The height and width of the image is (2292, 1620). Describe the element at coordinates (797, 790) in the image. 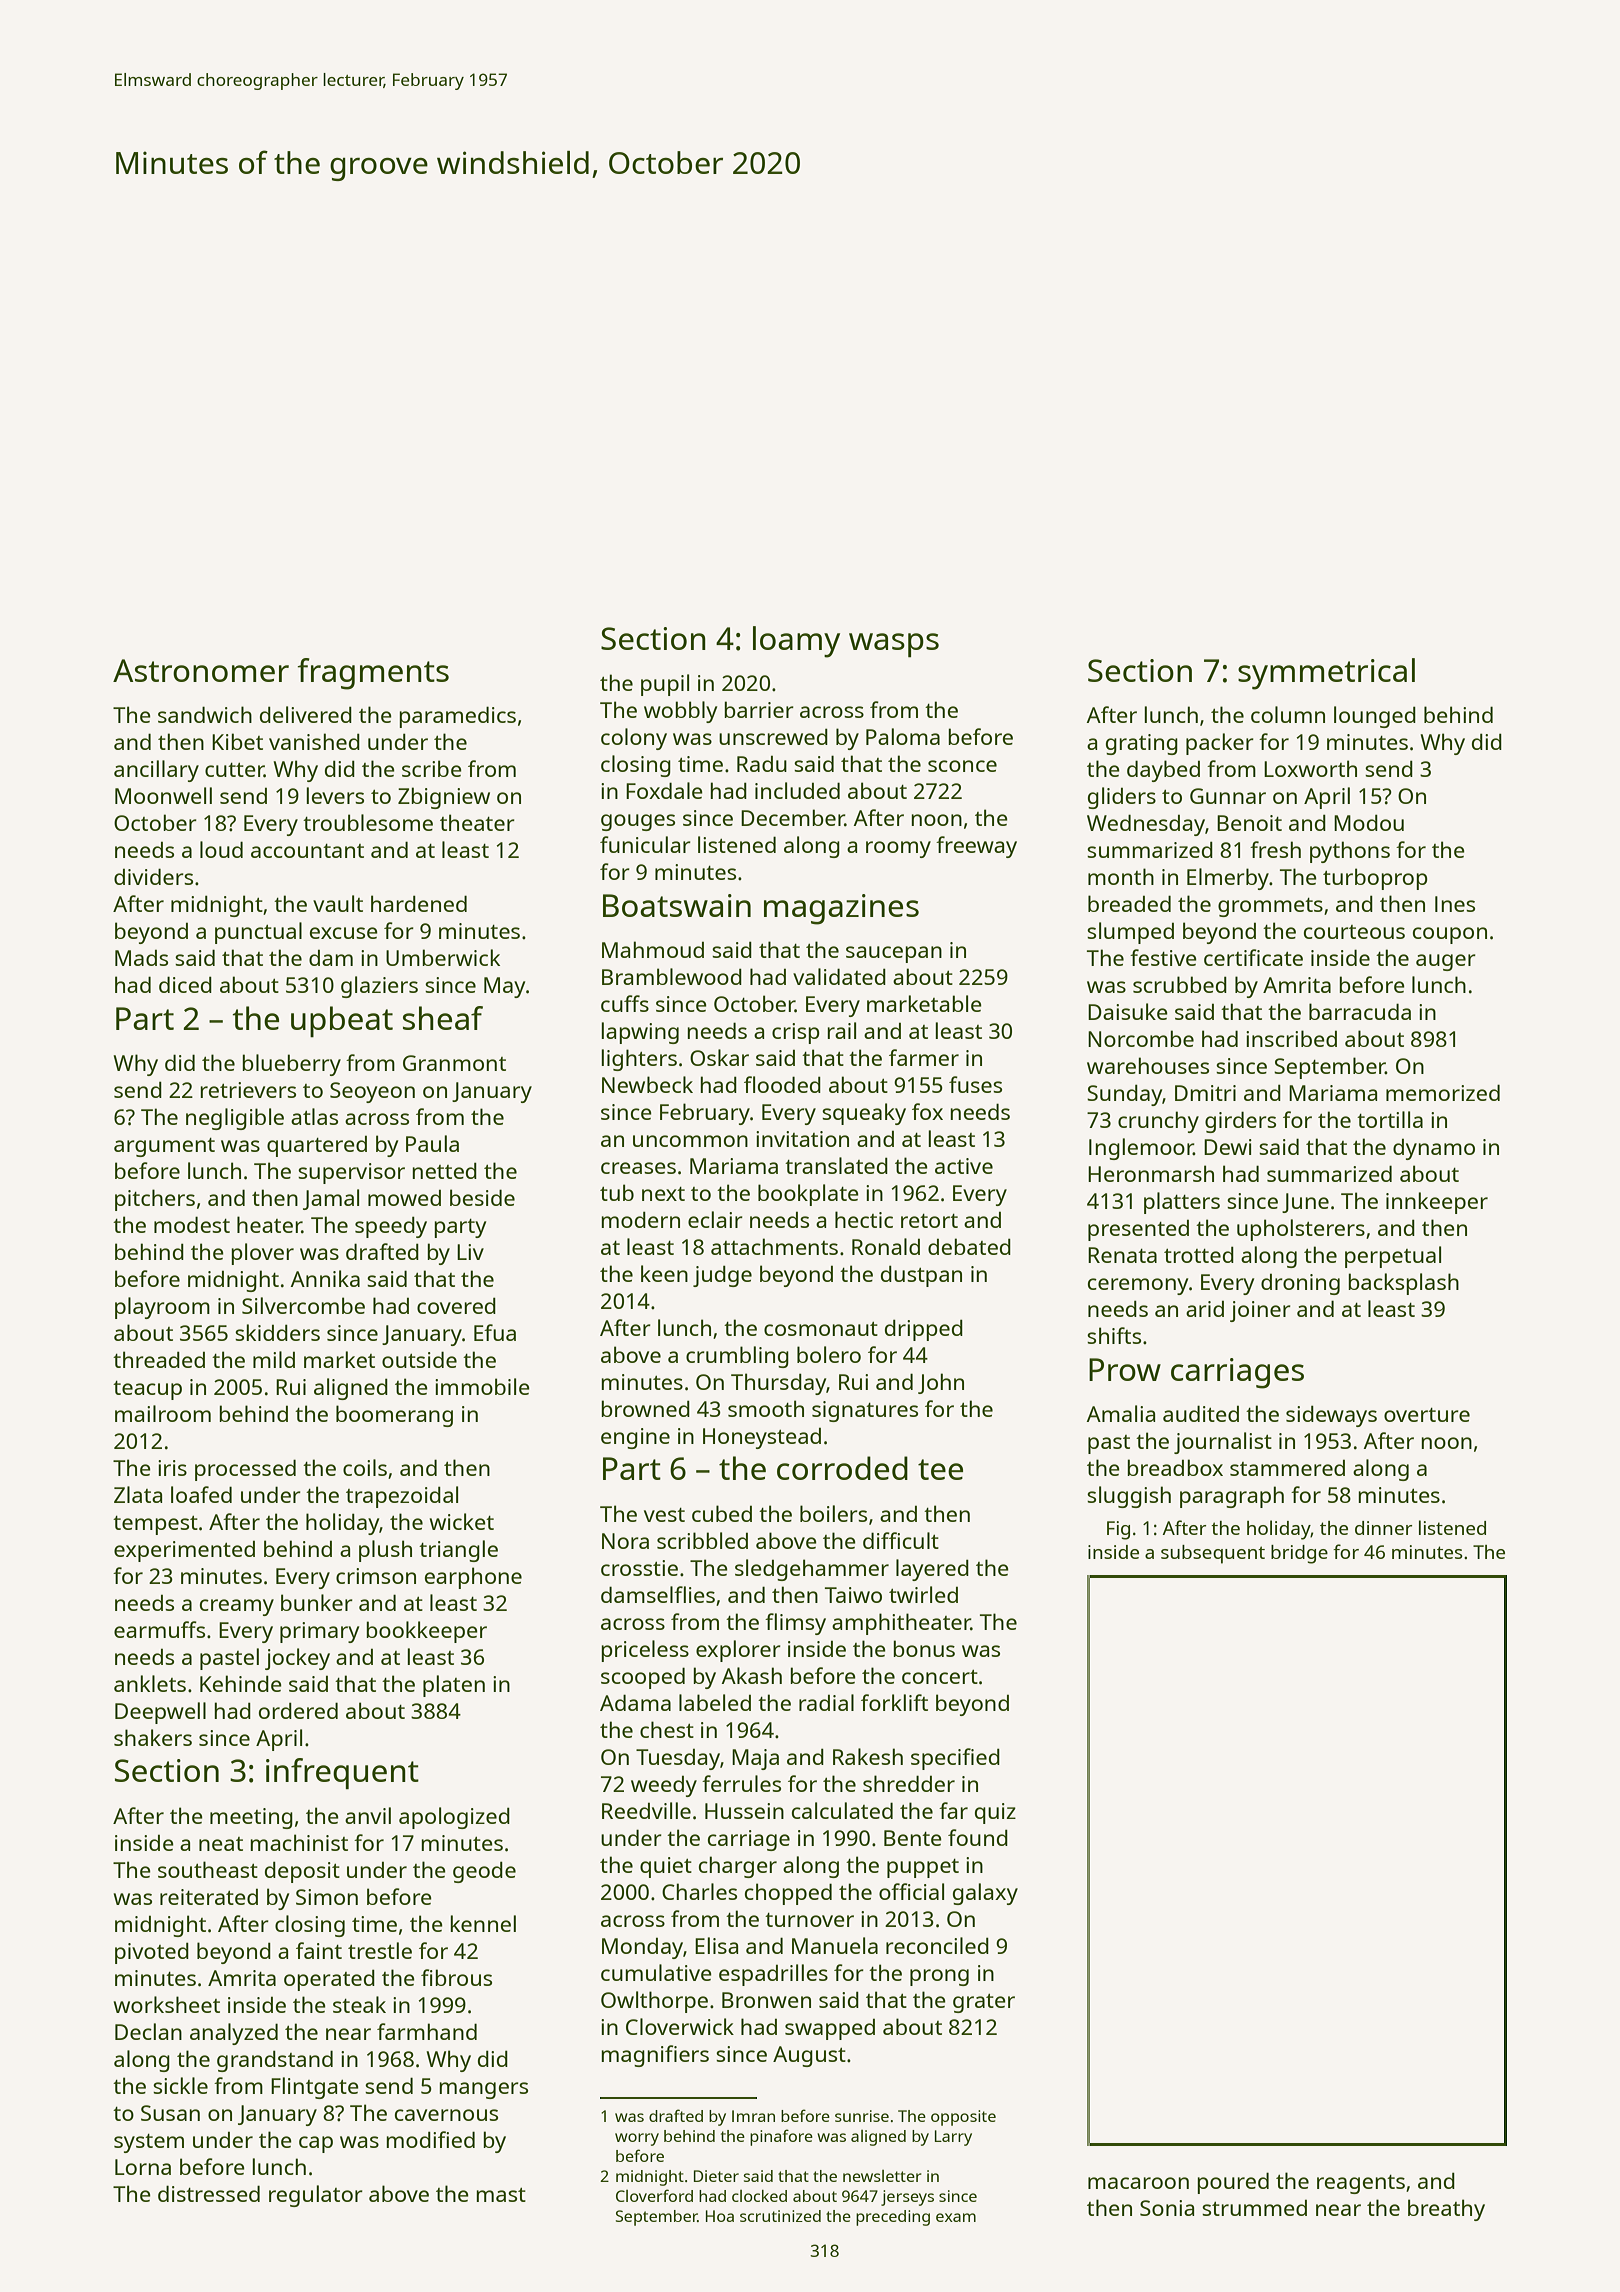

I see `included` at that location.
